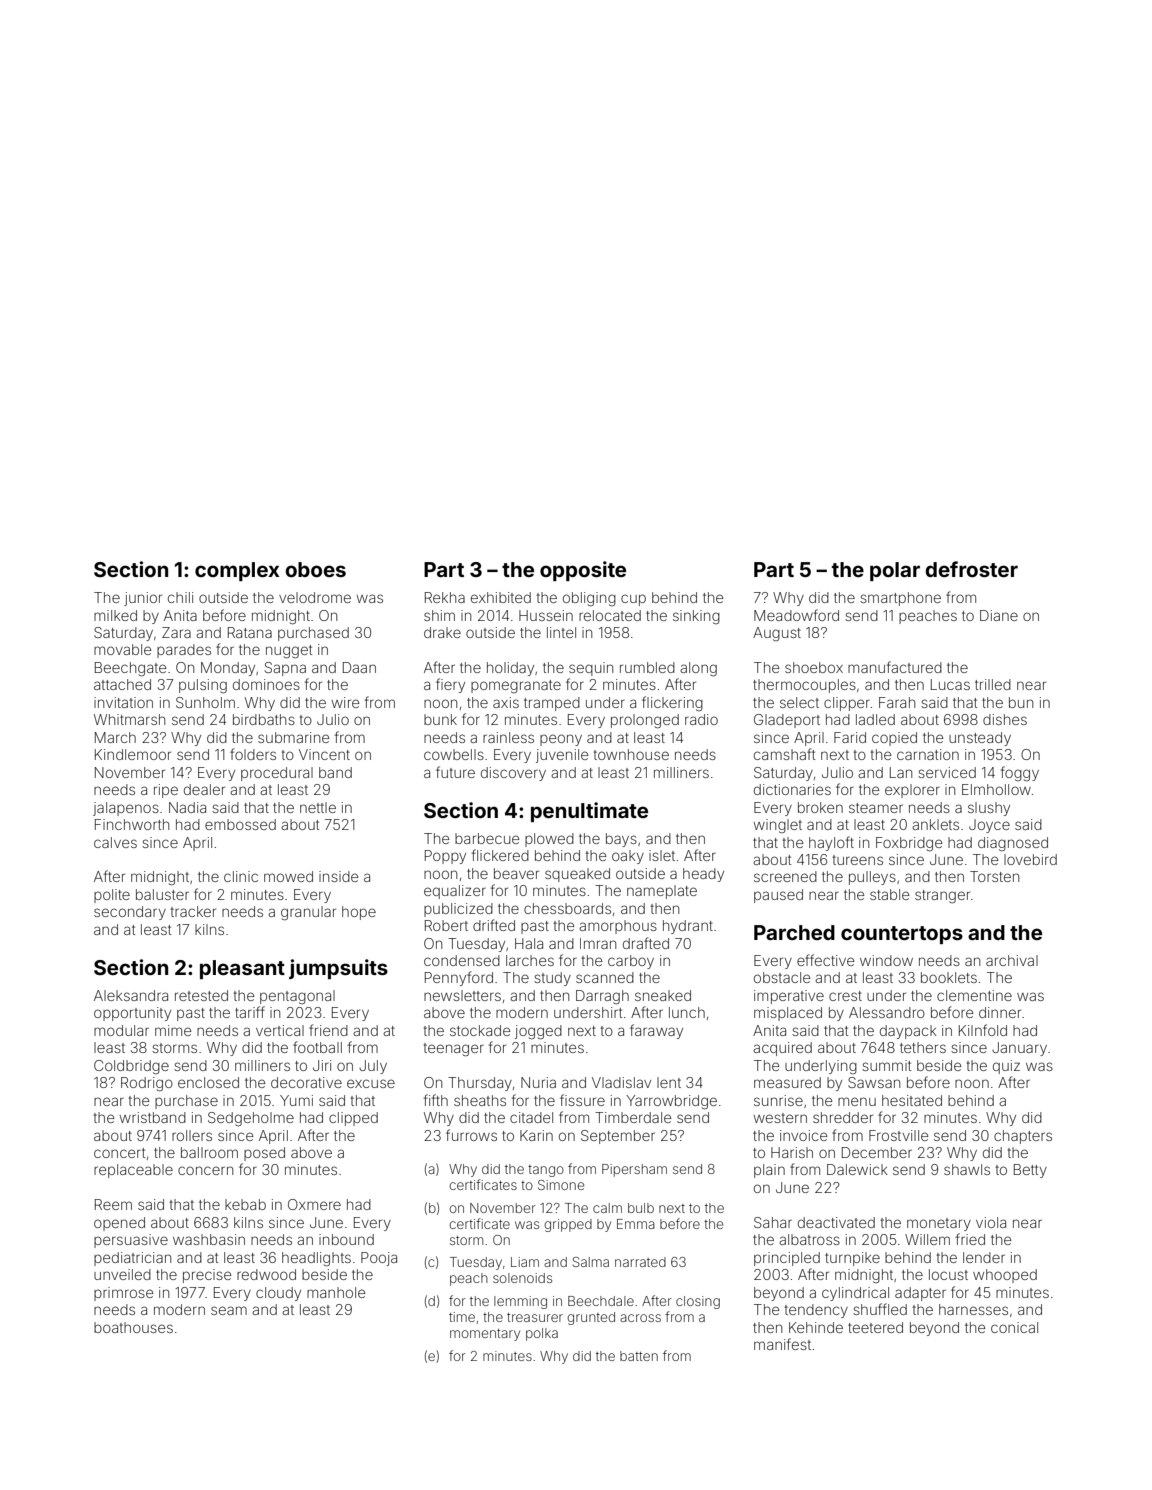 This document has width=1152, height=1490. Describe the element at coordinates (784, 754) in the document. I see `camshaft` at that location.
